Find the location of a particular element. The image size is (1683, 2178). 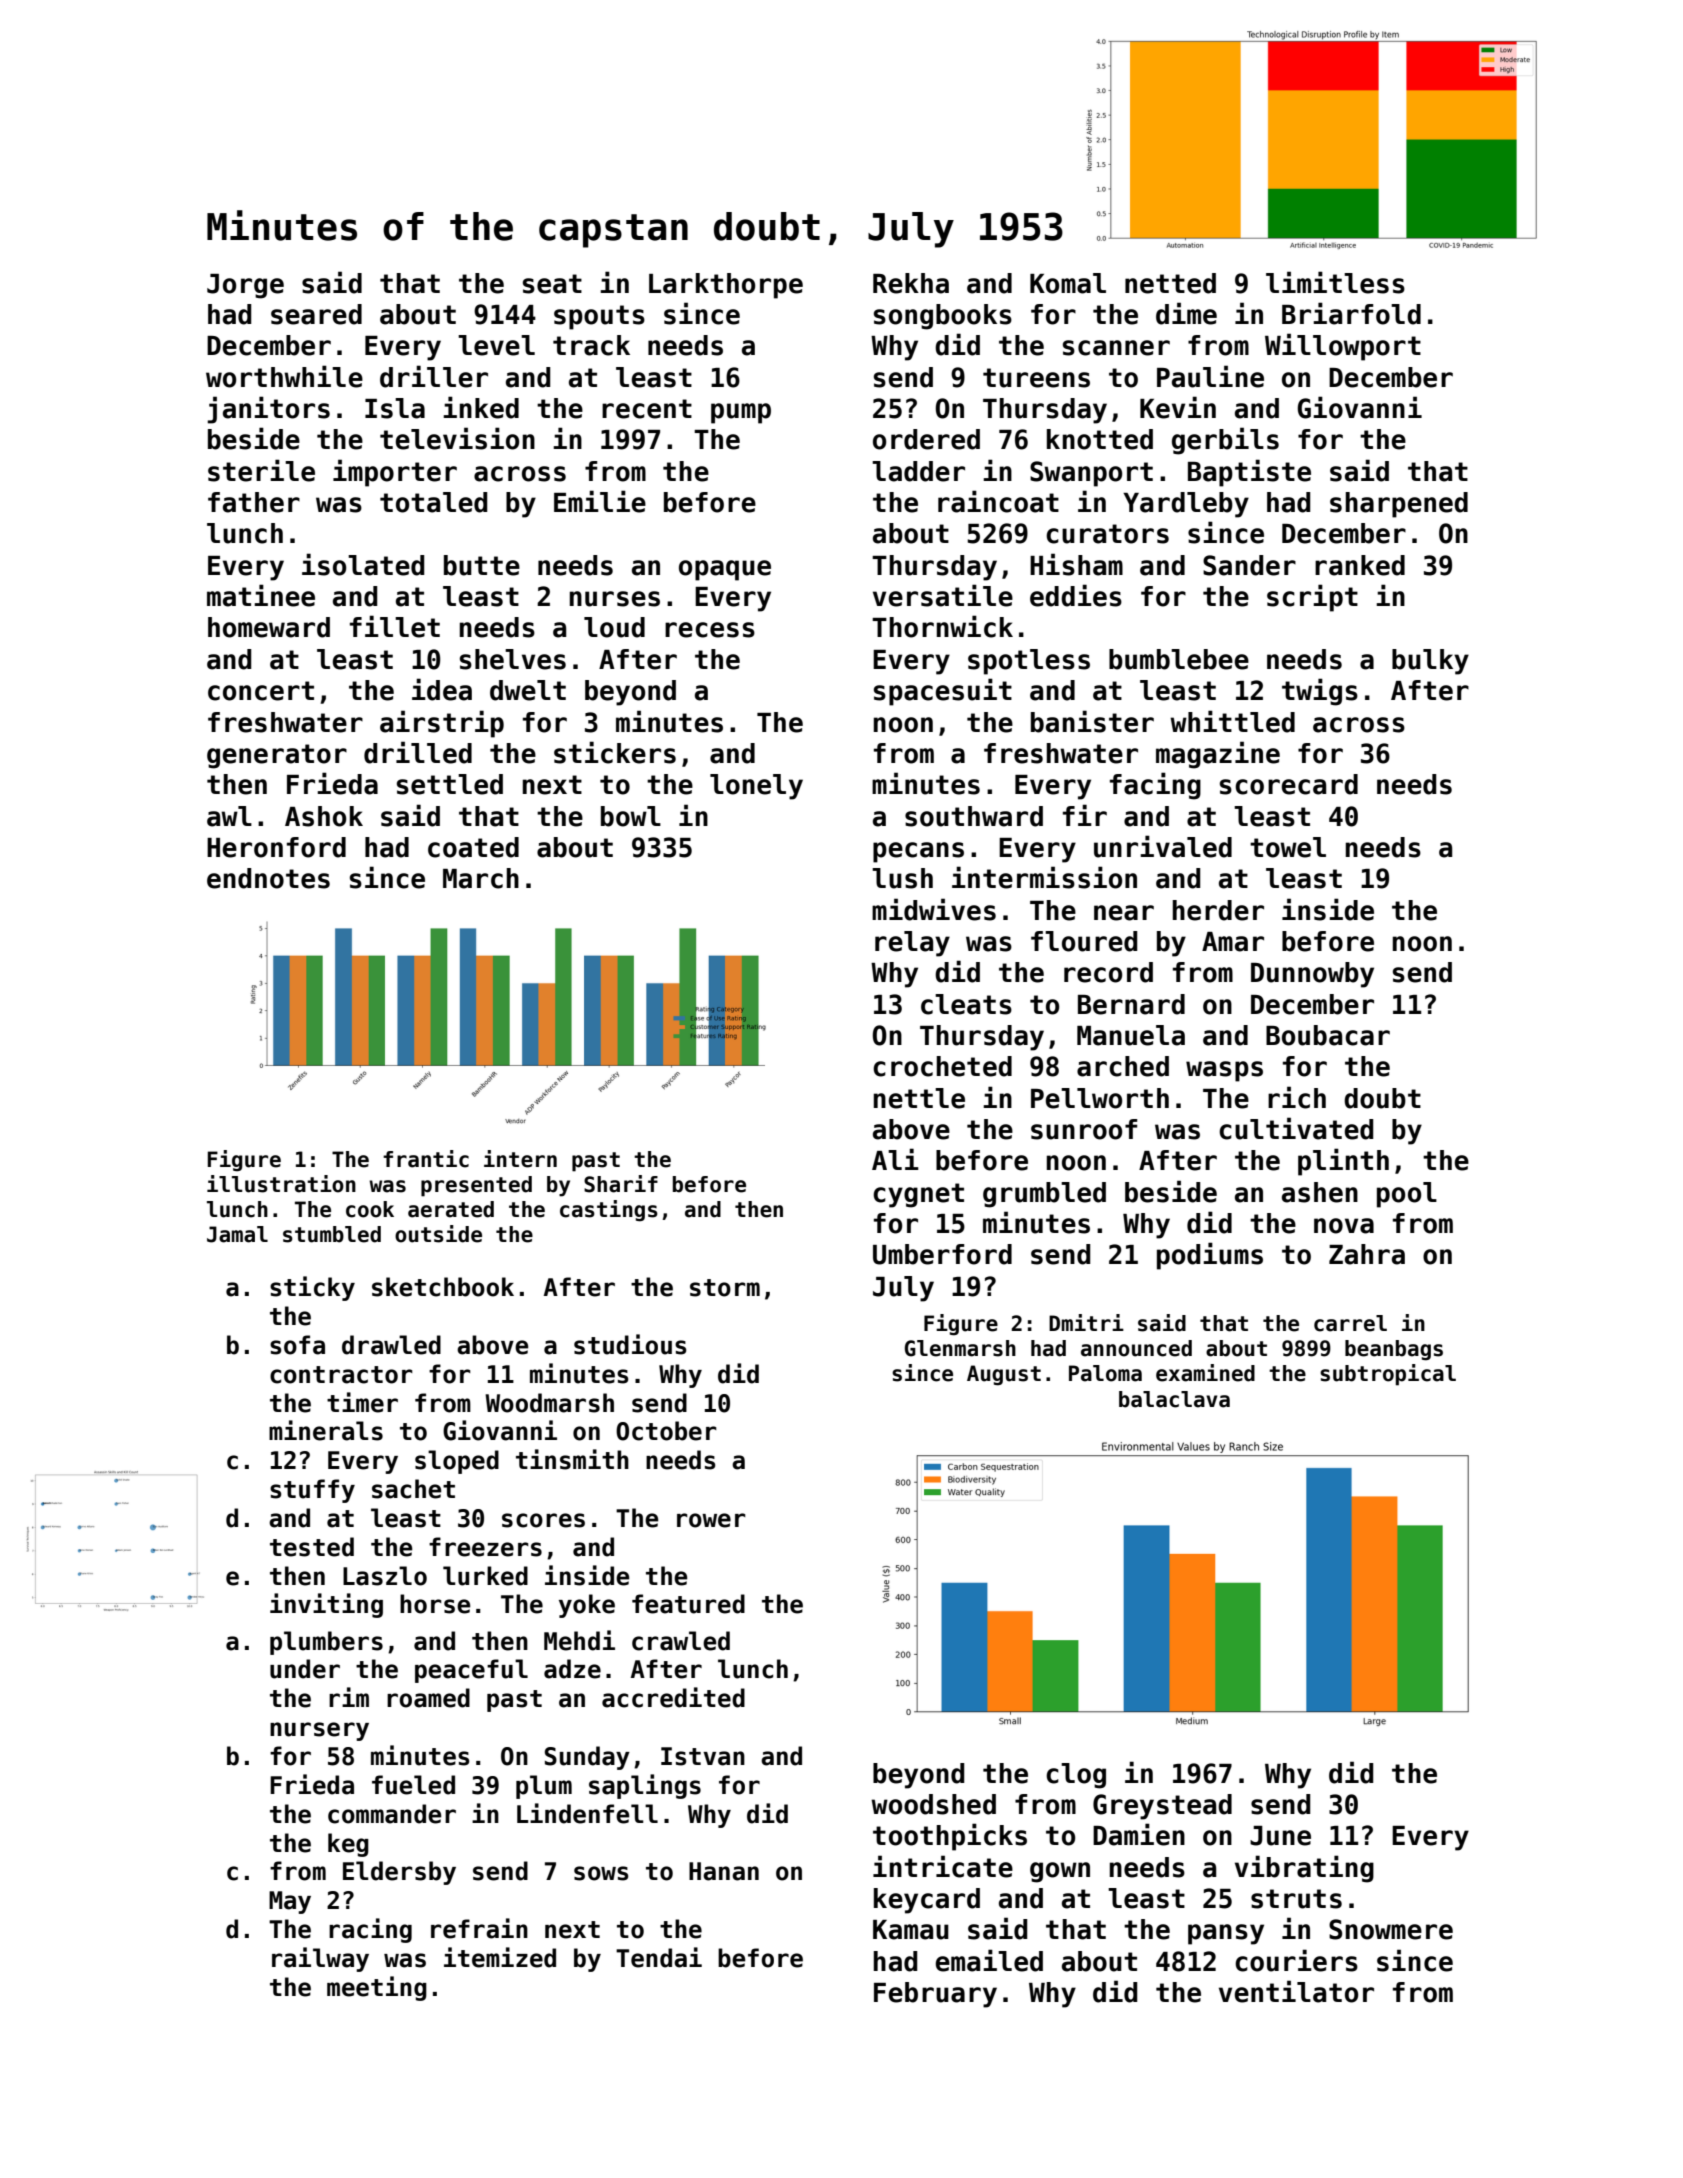

limitless is located at coordinates (1335, 282).
